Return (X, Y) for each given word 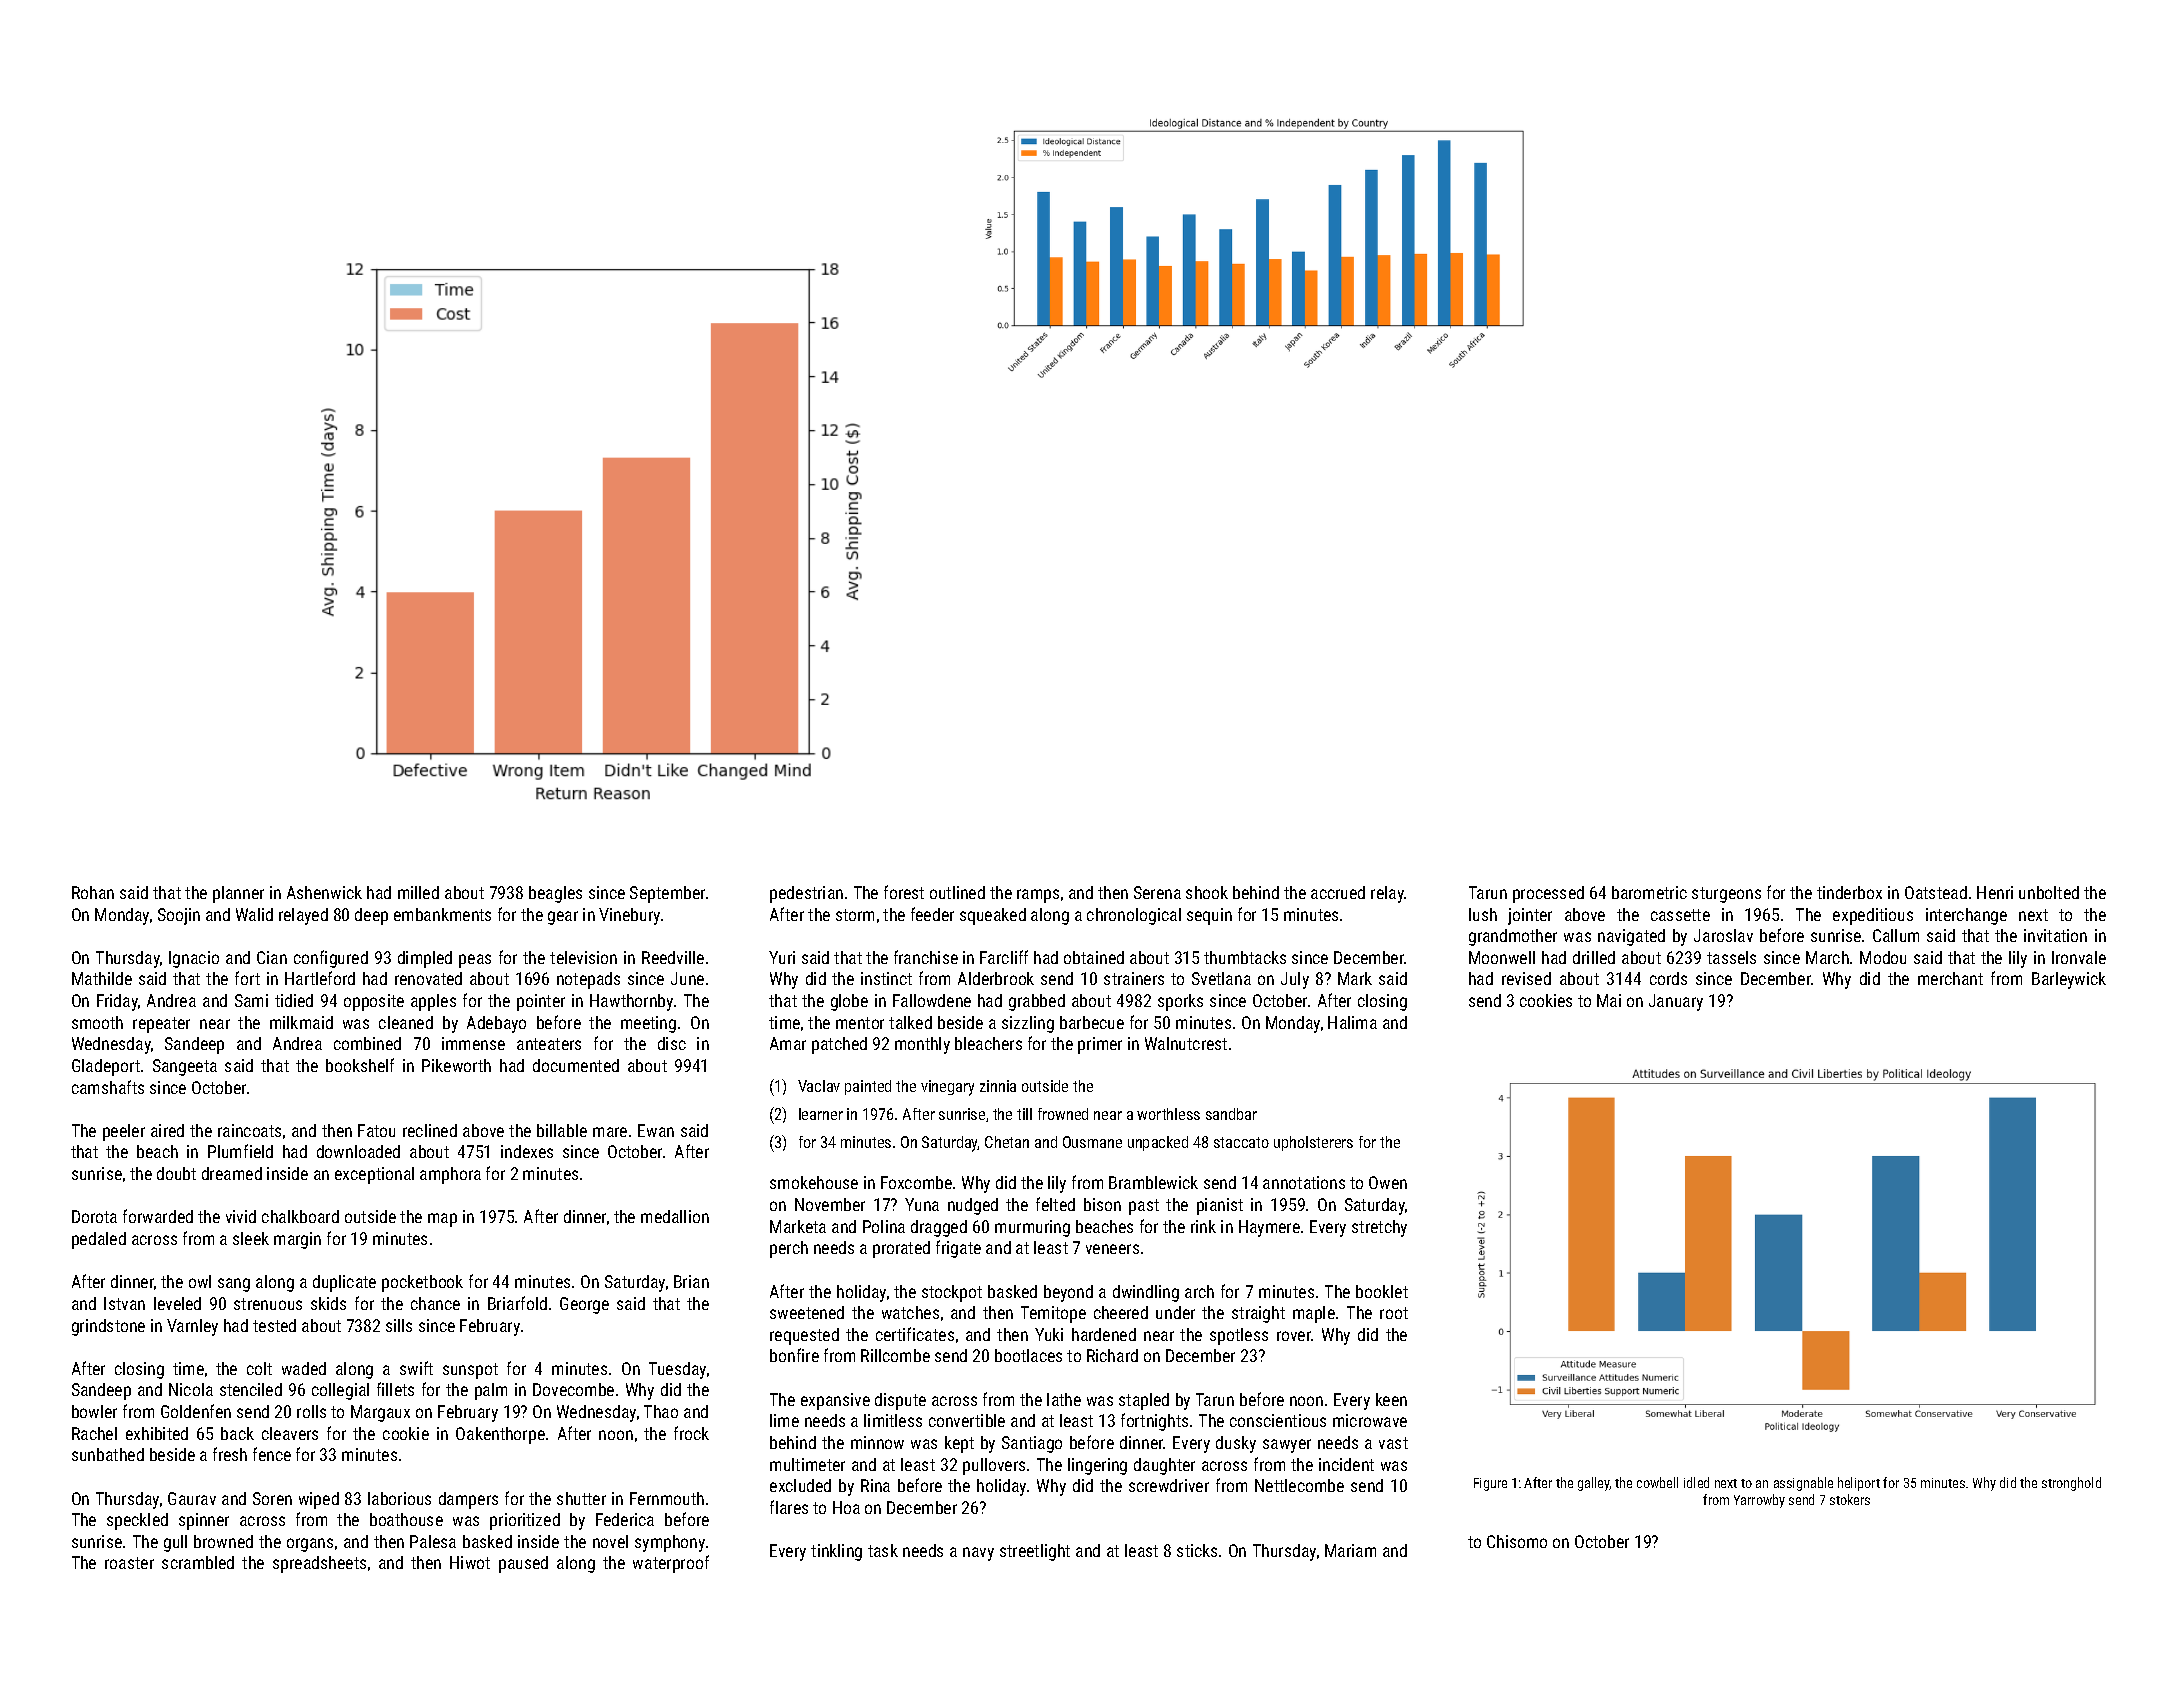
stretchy (1379, 1228)
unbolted (2049, 892)
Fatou (376, 1130)
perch (789, 1249)
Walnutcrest (1186, 1043)
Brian (691, 1281)
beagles (555, 894)
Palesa (433, 1541)
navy (978, 1554)
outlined (957, 892)
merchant (1950, 978)
